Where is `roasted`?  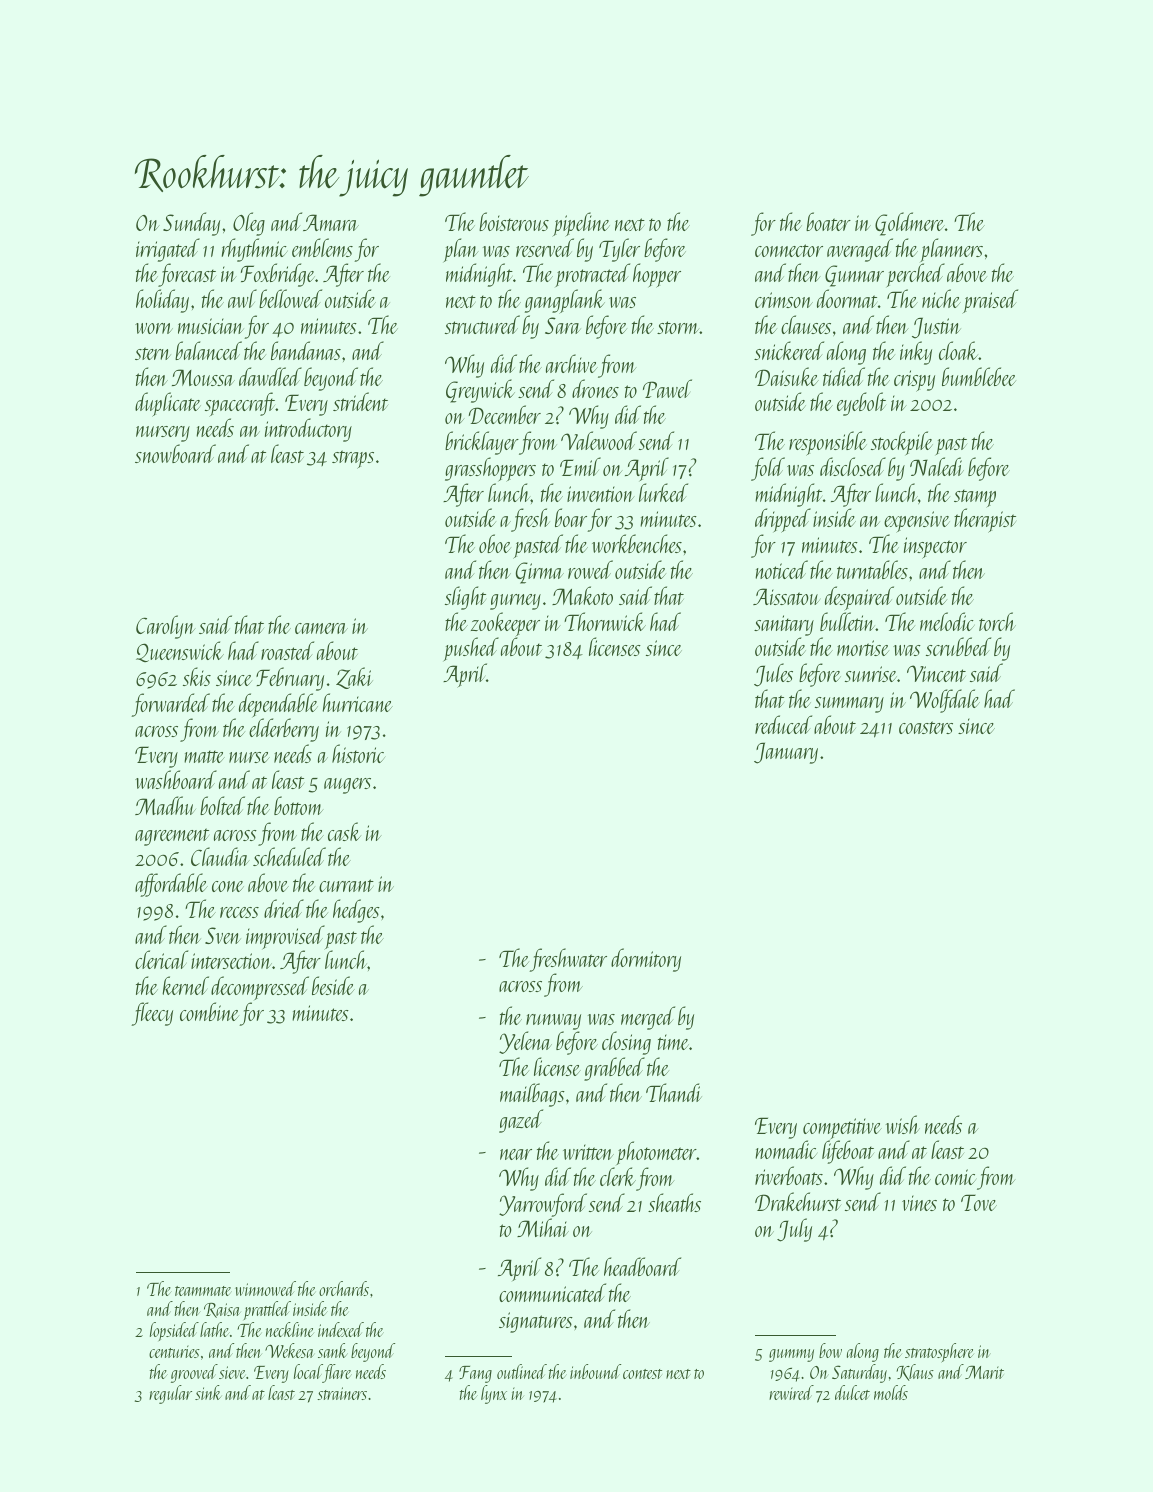 roasted is located at coordinates (287, 650).
